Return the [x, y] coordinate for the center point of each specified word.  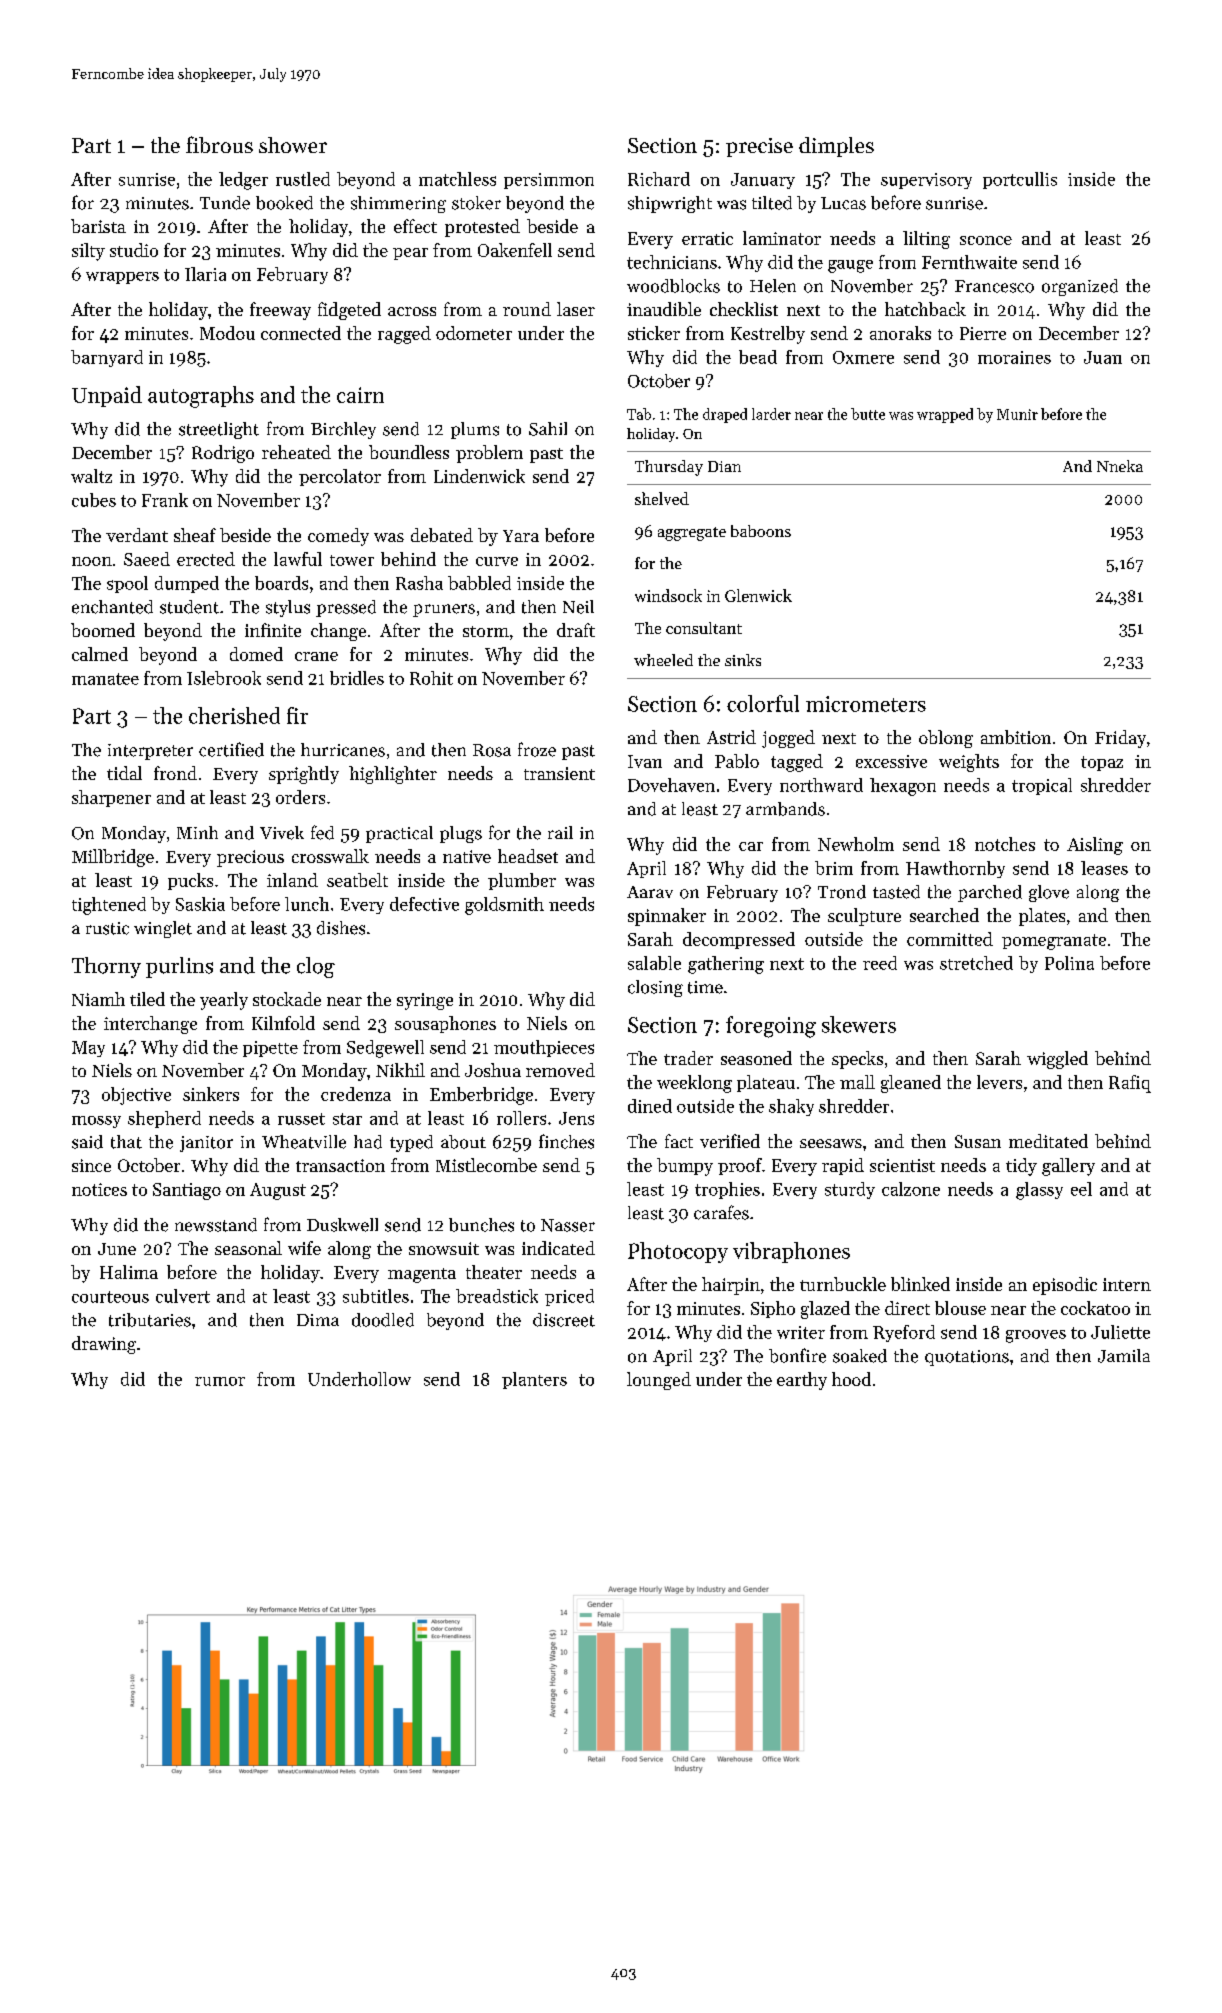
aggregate [692, 534]
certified [231, 749]
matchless [457, 179]
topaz [1102, 763]
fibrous [219, 144]
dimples [836, 147]
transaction [340, 1165]
